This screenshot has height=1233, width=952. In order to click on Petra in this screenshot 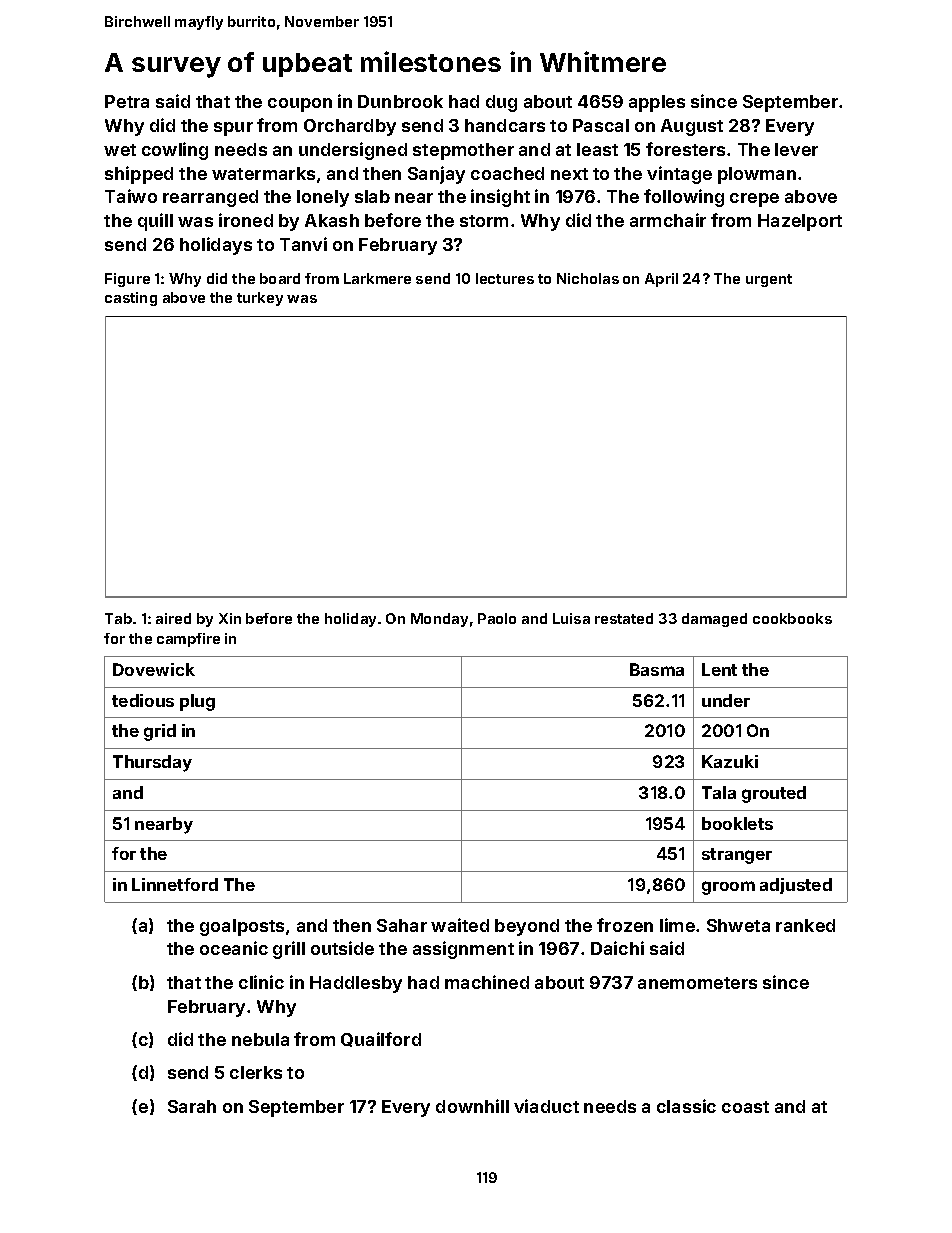, I will do `click(127, 101)`.
